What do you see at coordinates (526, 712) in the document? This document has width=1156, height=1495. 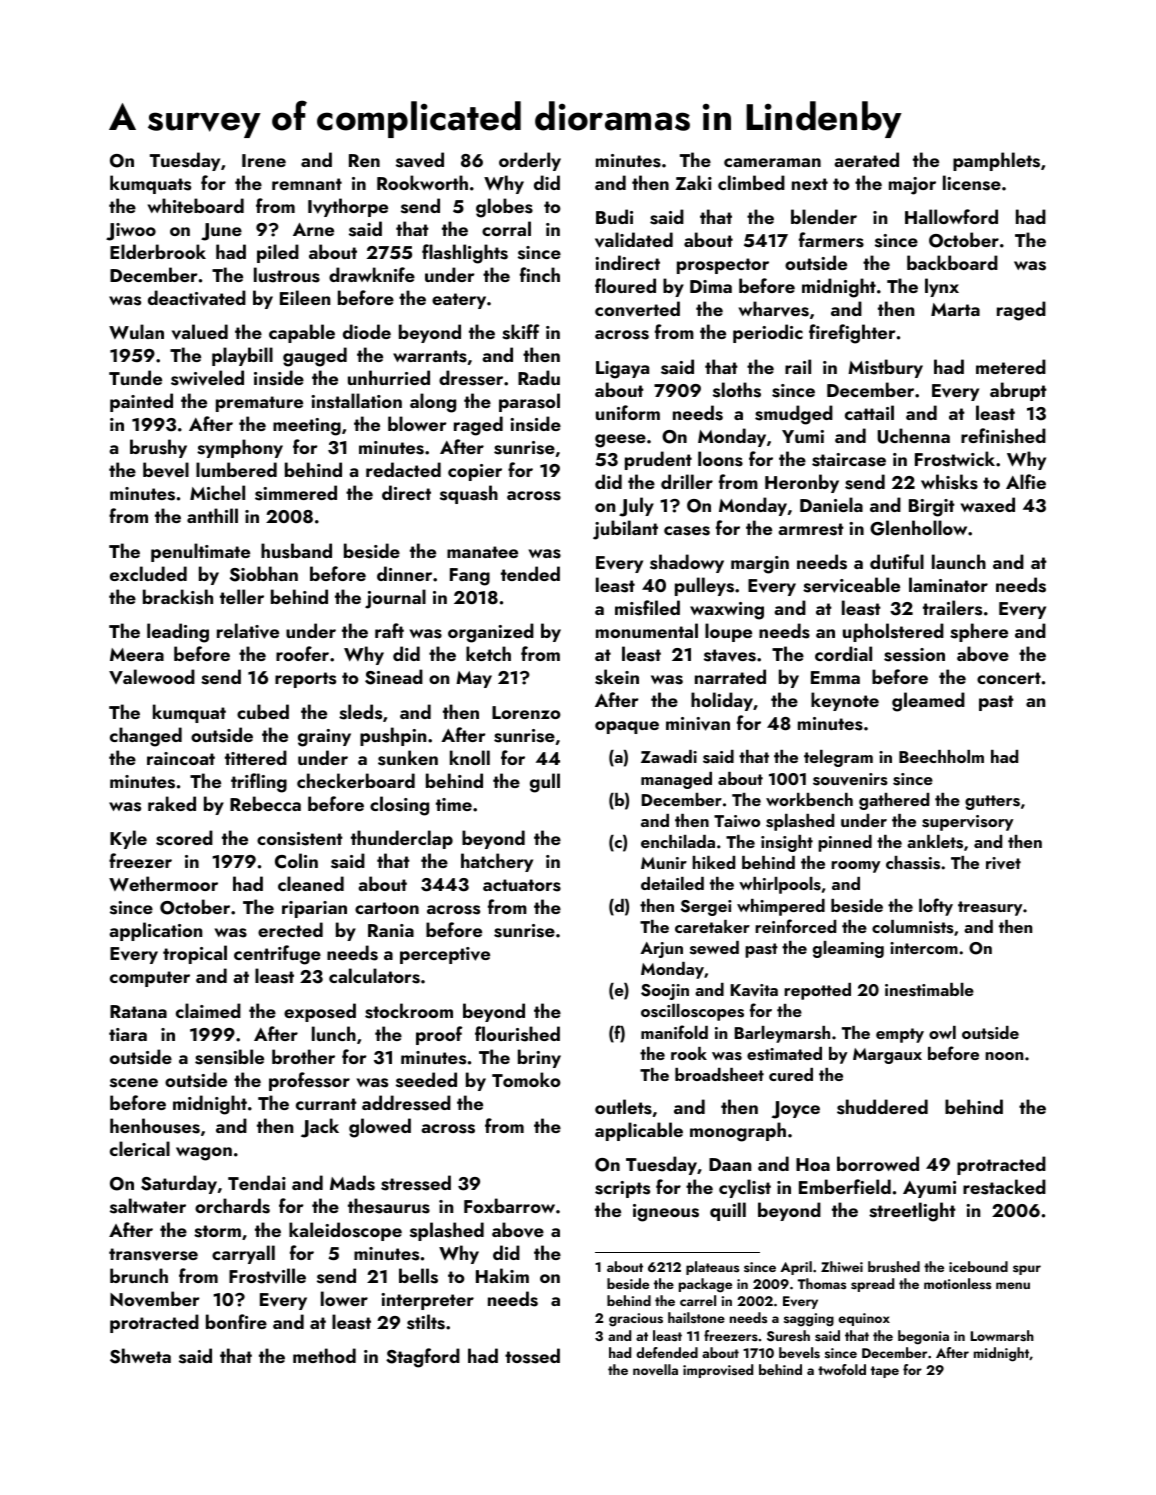 I see `Lorenzo` at bounding box center [526, 712].
